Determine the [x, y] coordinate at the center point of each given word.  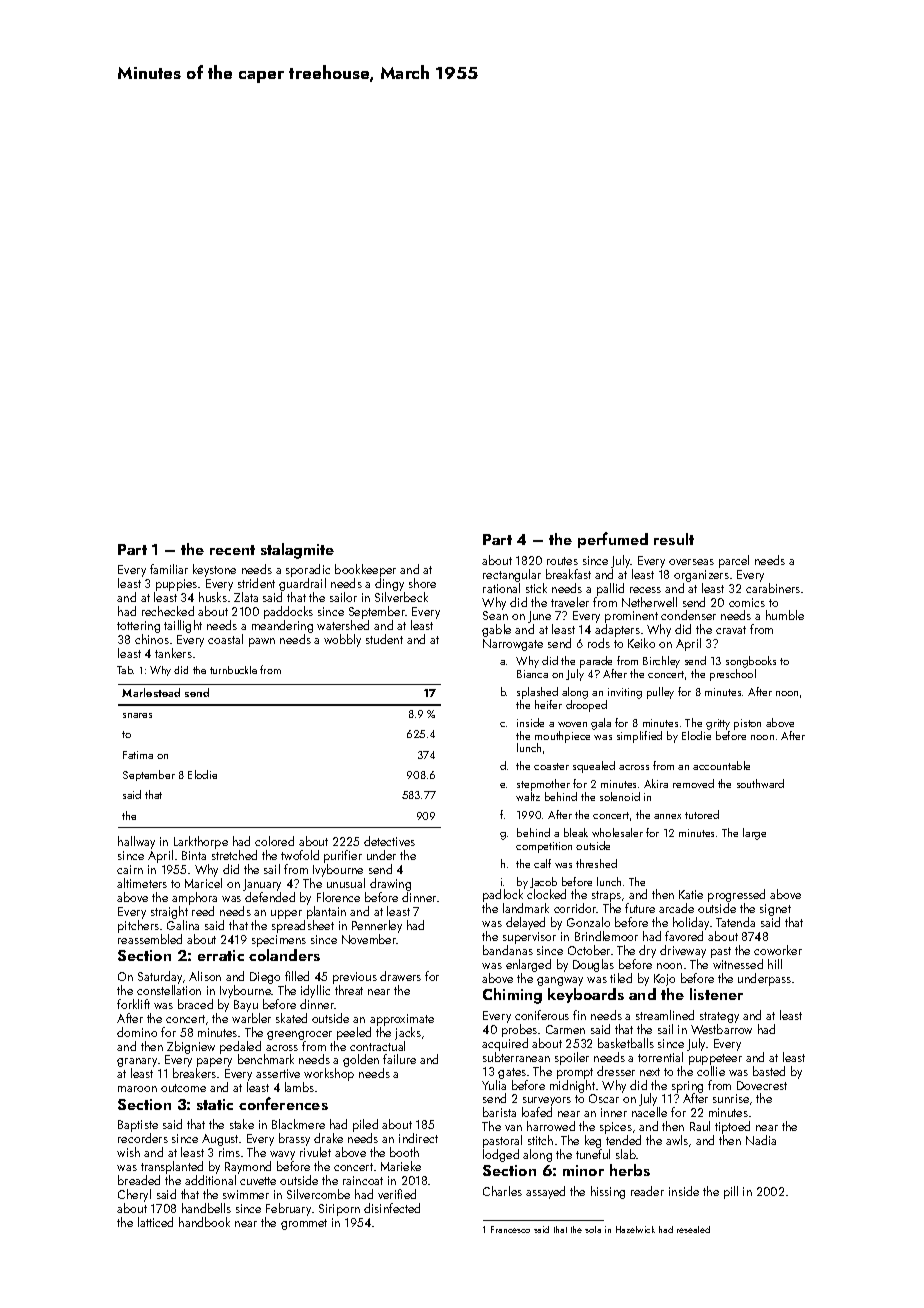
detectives [389, 841]
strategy [719, 1017]
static [215, 1104]
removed [693, 783]
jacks [408, 1033]
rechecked [168, 611]
